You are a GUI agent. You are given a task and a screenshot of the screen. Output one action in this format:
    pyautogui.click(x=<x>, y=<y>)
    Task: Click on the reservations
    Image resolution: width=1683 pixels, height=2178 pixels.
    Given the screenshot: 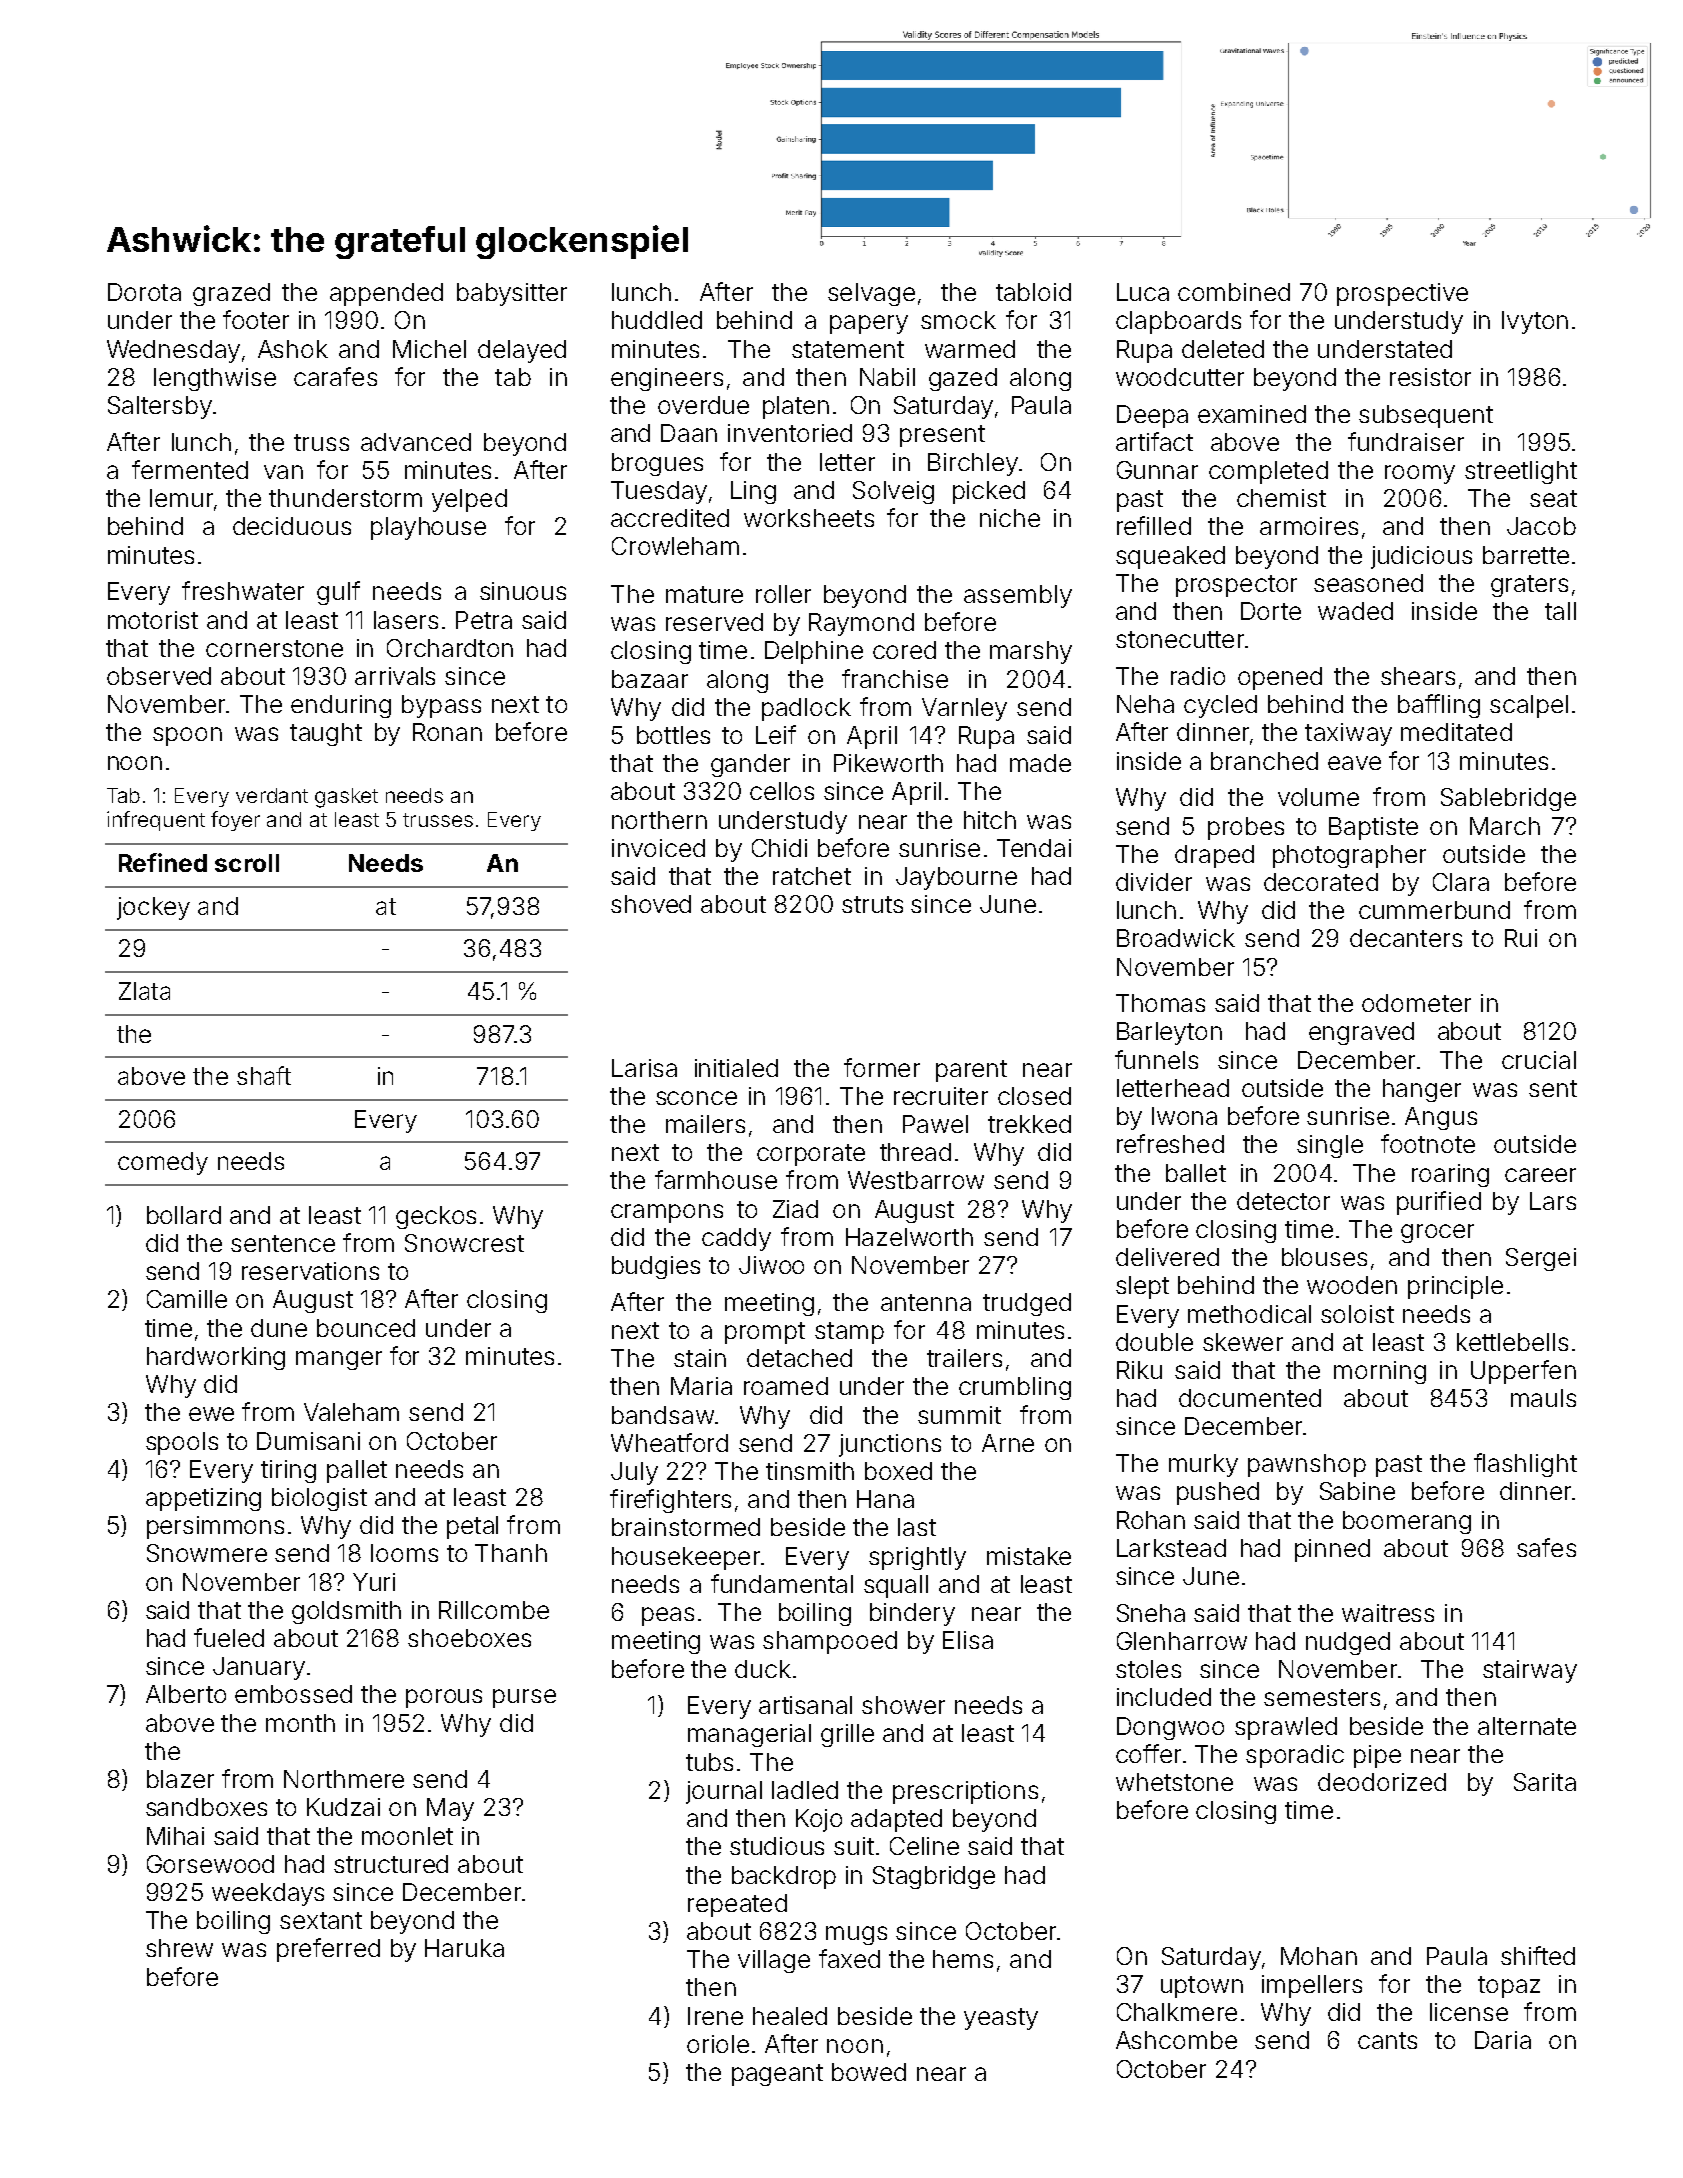 What is the action you would take?
    pyautogui.click(x=310, y=1271)
